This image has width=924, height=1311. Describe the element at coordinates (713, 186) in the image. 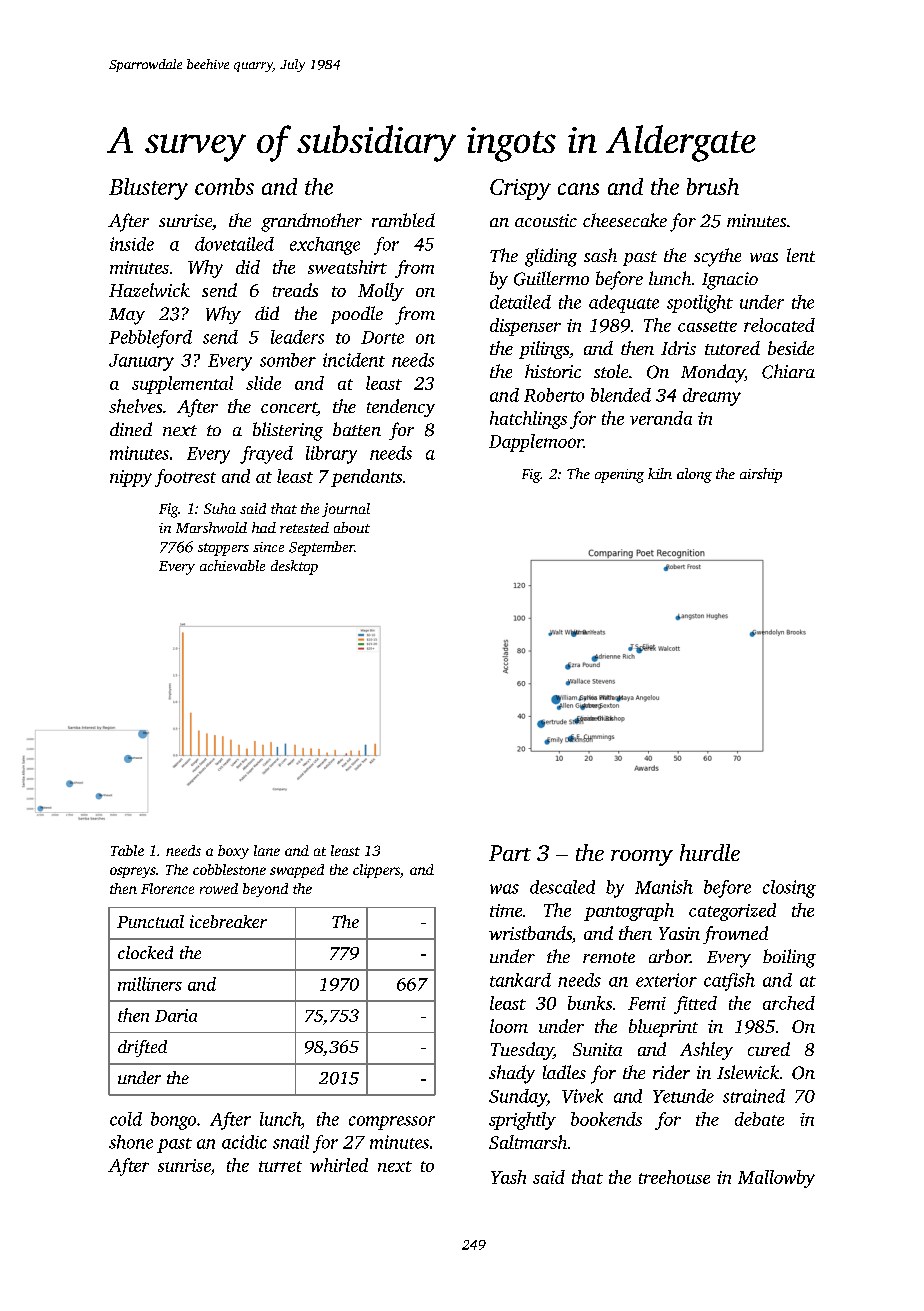

I see `brush` at that location.
